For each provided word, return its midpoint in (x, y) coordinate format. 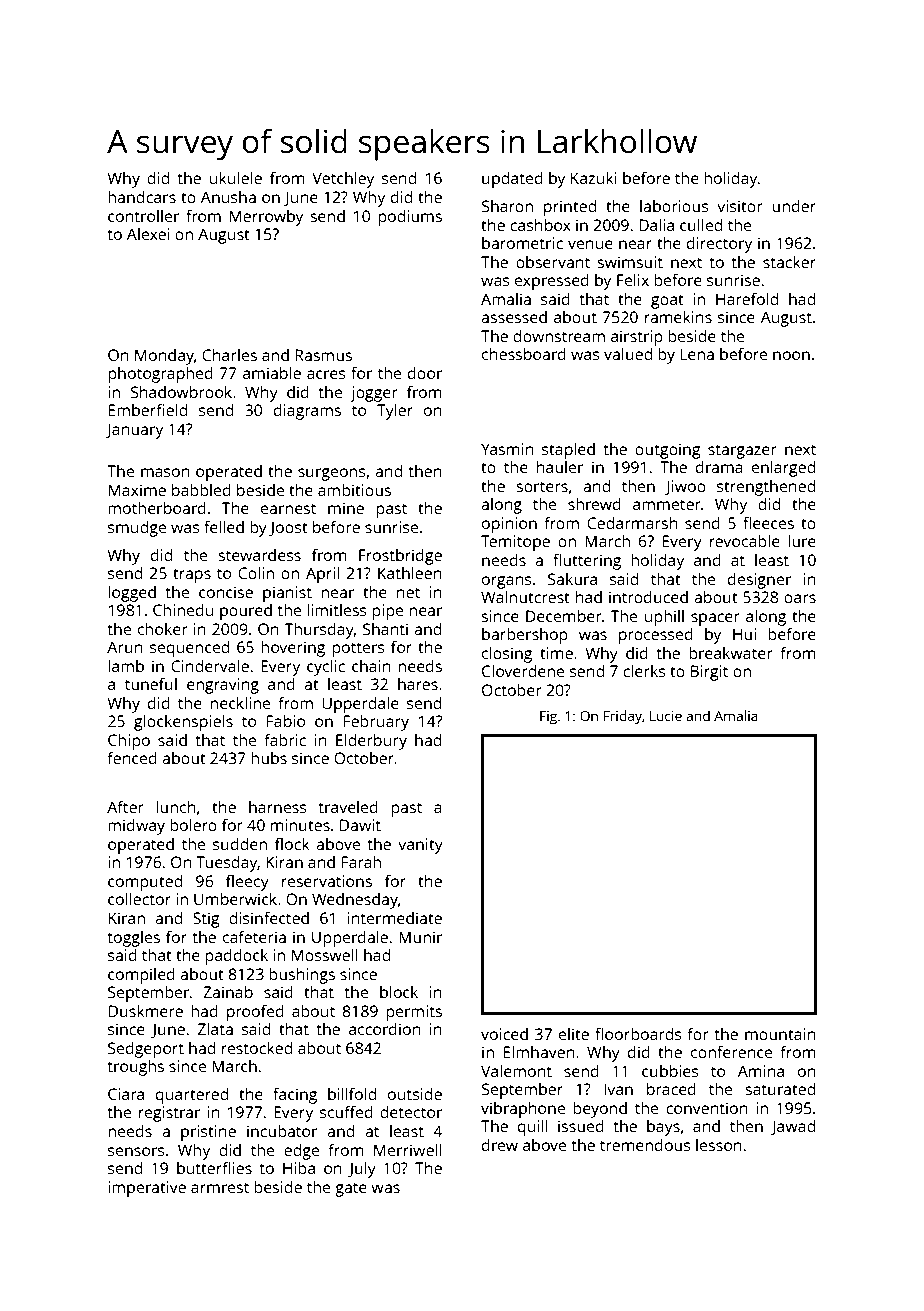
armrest (220, 1187)
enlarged (783, 469)
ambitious (354, 490)
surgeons (332, 474)
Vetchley (343, 180)
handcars (142, 197)
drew (500, 1145)
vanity (420, 846)
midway (136, 827)
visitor (740, 206)
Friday (623, 717)
